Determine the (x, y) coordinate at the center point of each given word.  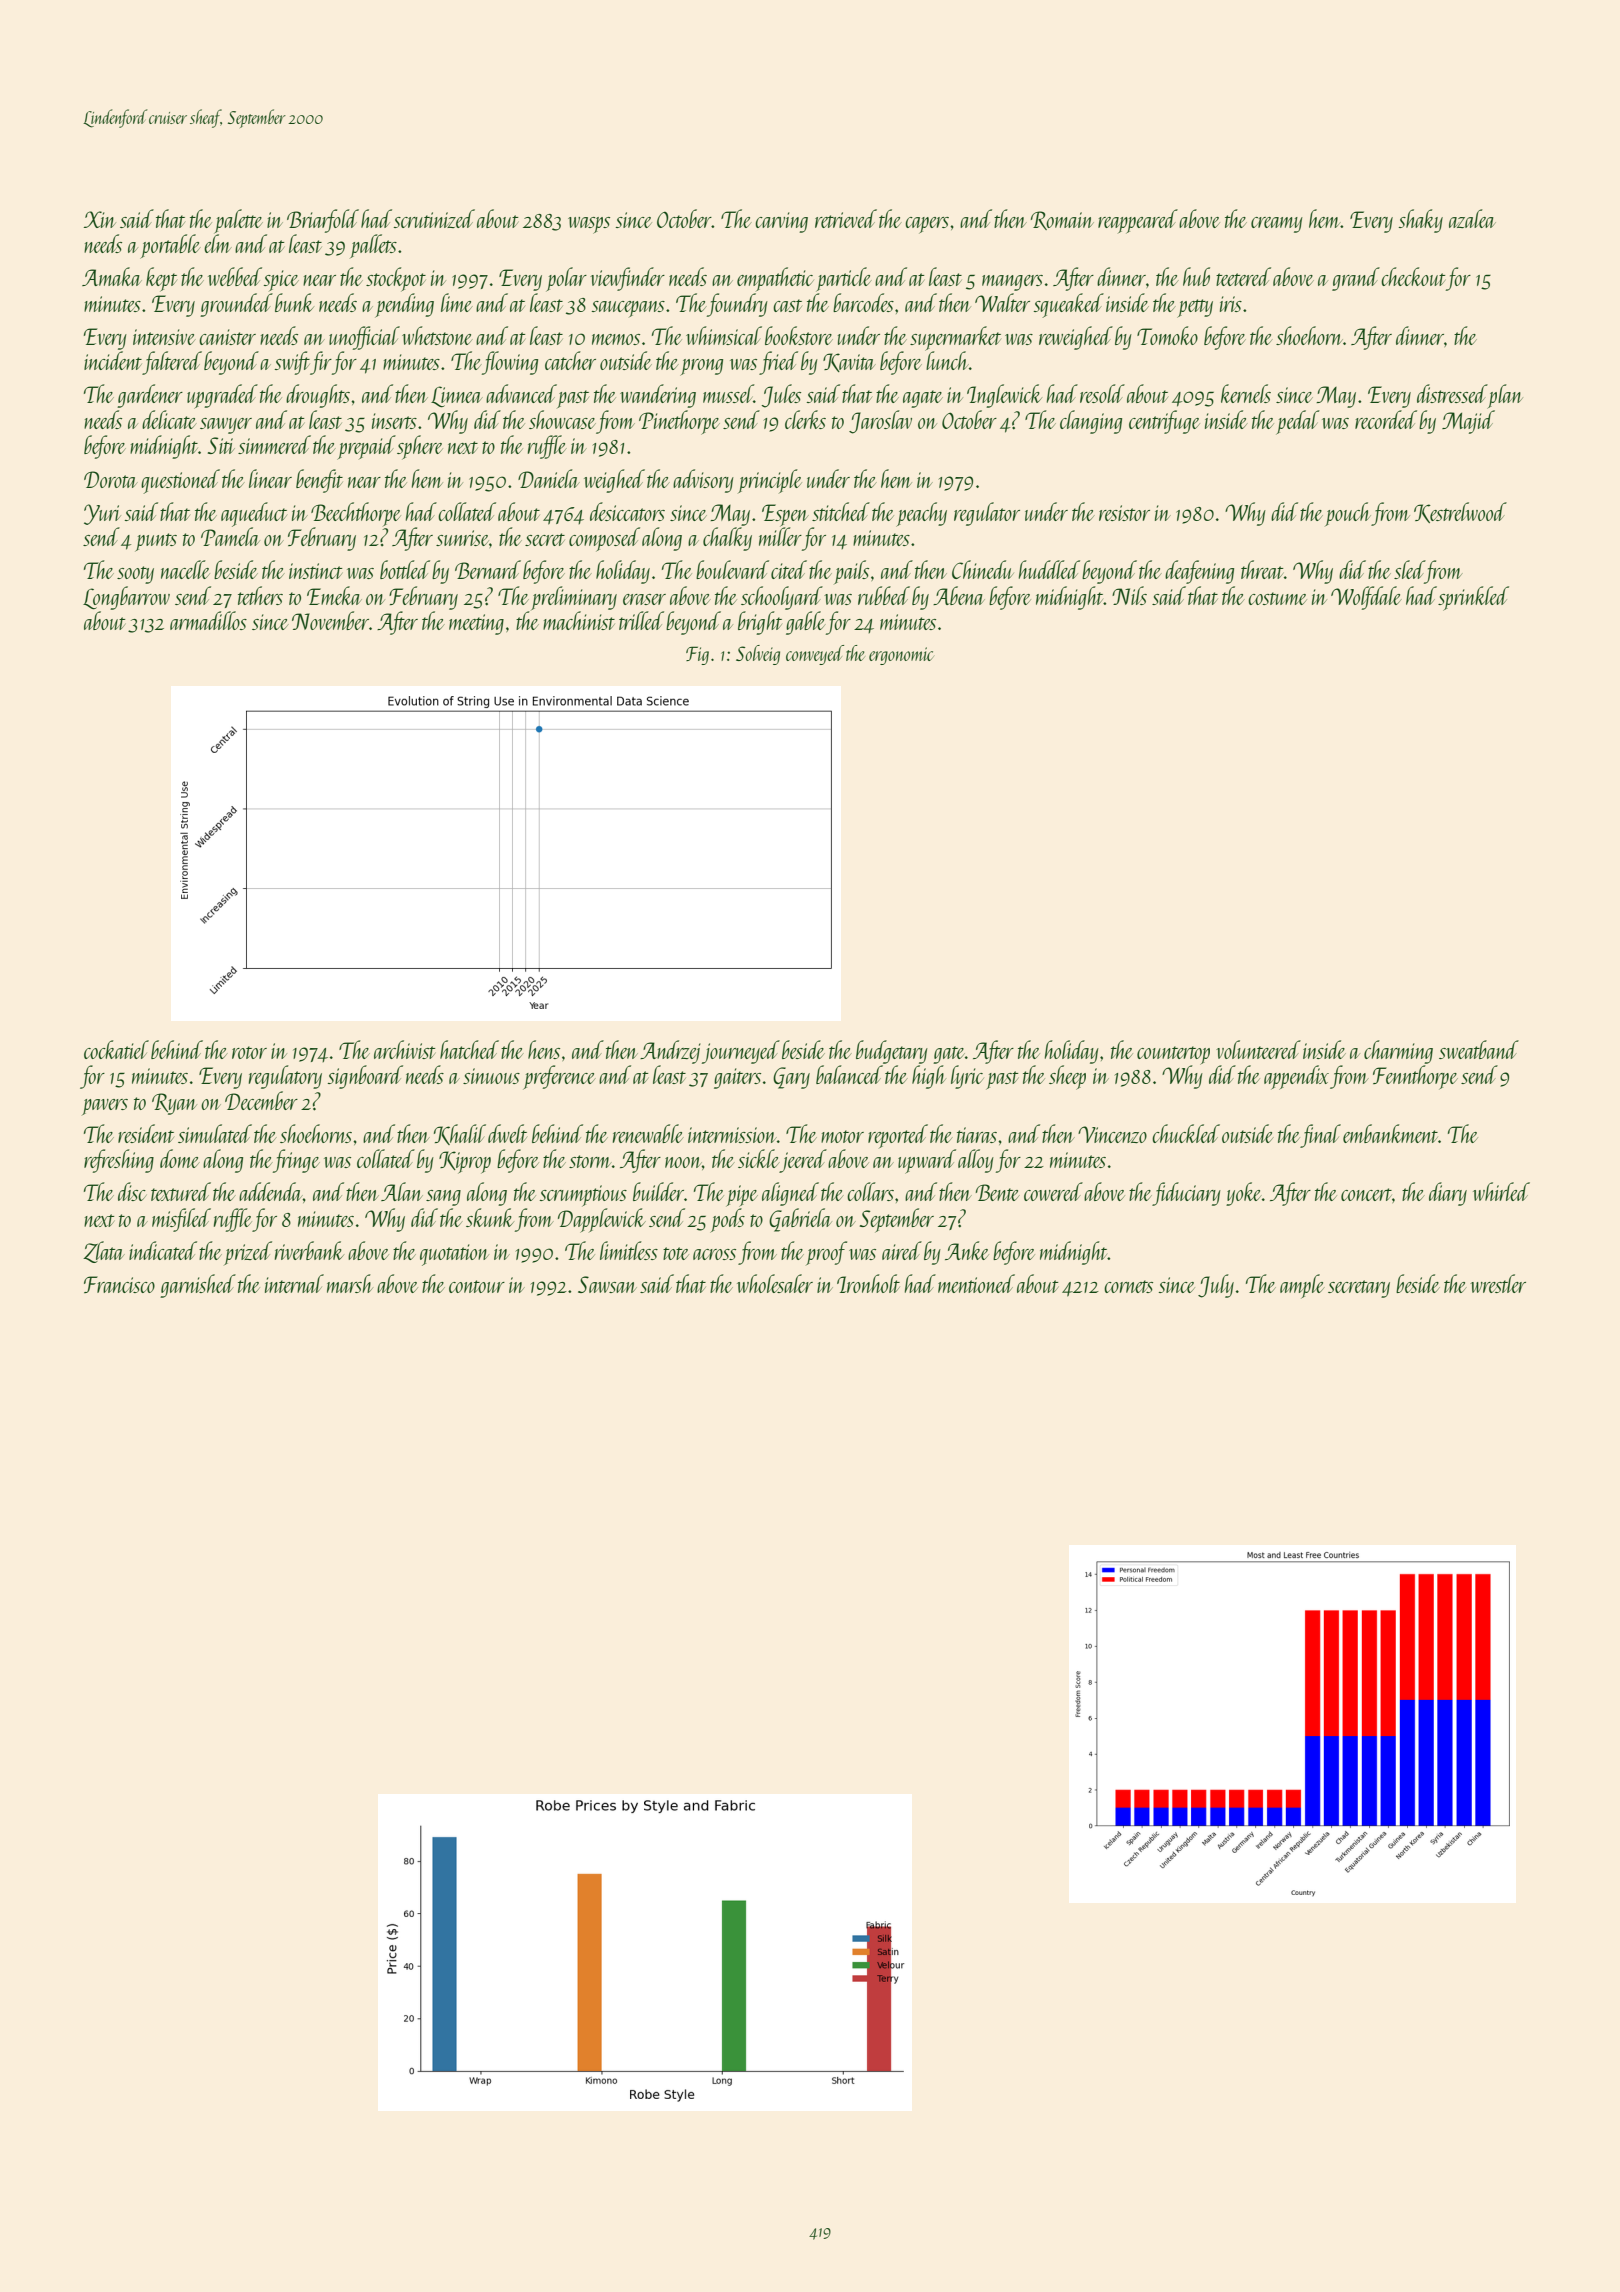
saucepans (628, 309)
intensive (164, 337)
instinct (315, 571)
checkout (1413, 276)
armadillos (208, 620)
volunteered (1258, 1049)
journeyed (741, 1052)
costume (1277, 598)
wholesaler (775, 1283)
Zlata (104, 1252)
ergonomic (901, 656)
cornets (1128, 1286)
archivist (404, 1049)
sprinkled (1473, 598)
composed (604, 539)
